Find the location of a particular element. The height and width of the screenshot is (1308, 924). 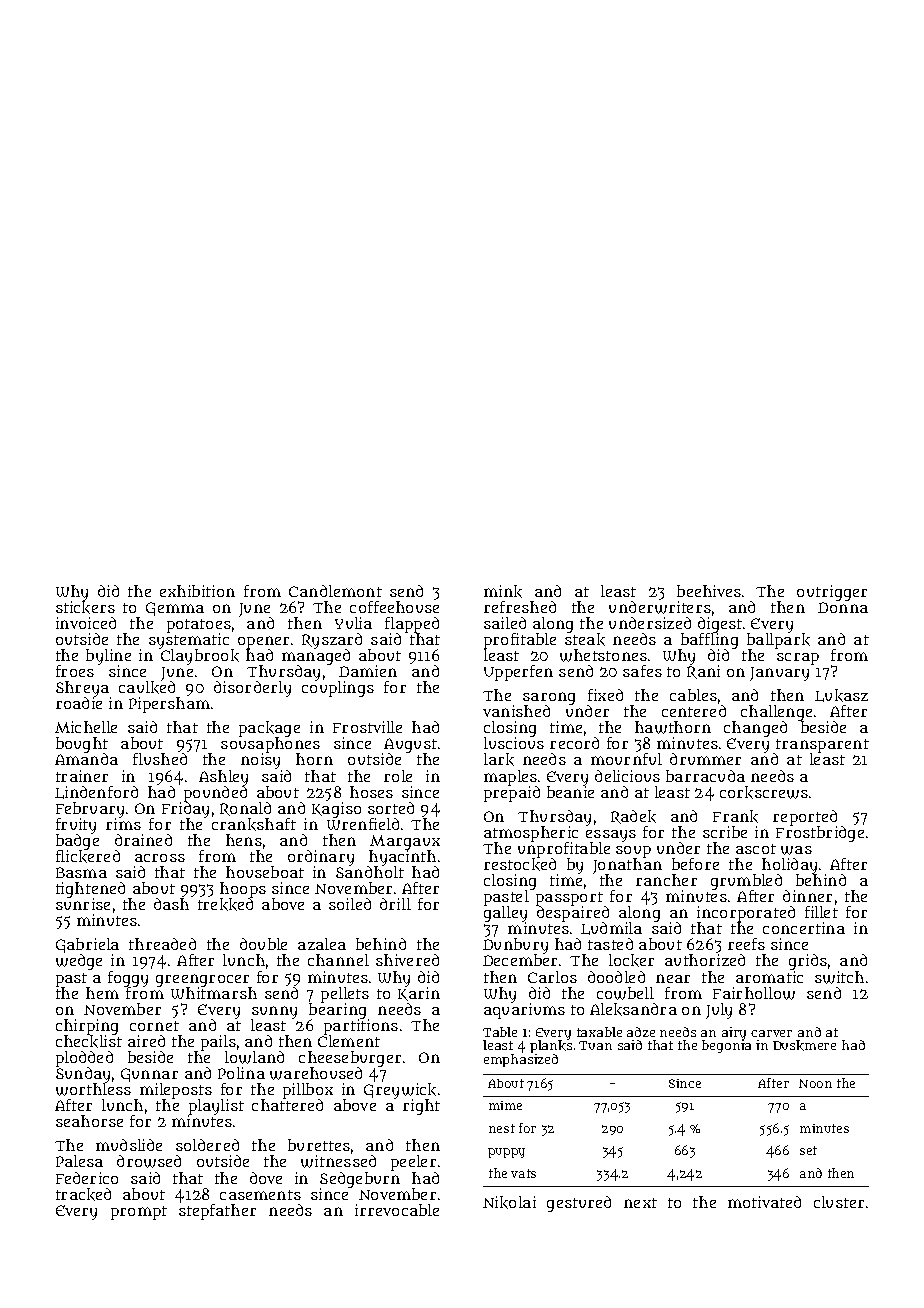

fixed is located at coordinates (605, 695).
